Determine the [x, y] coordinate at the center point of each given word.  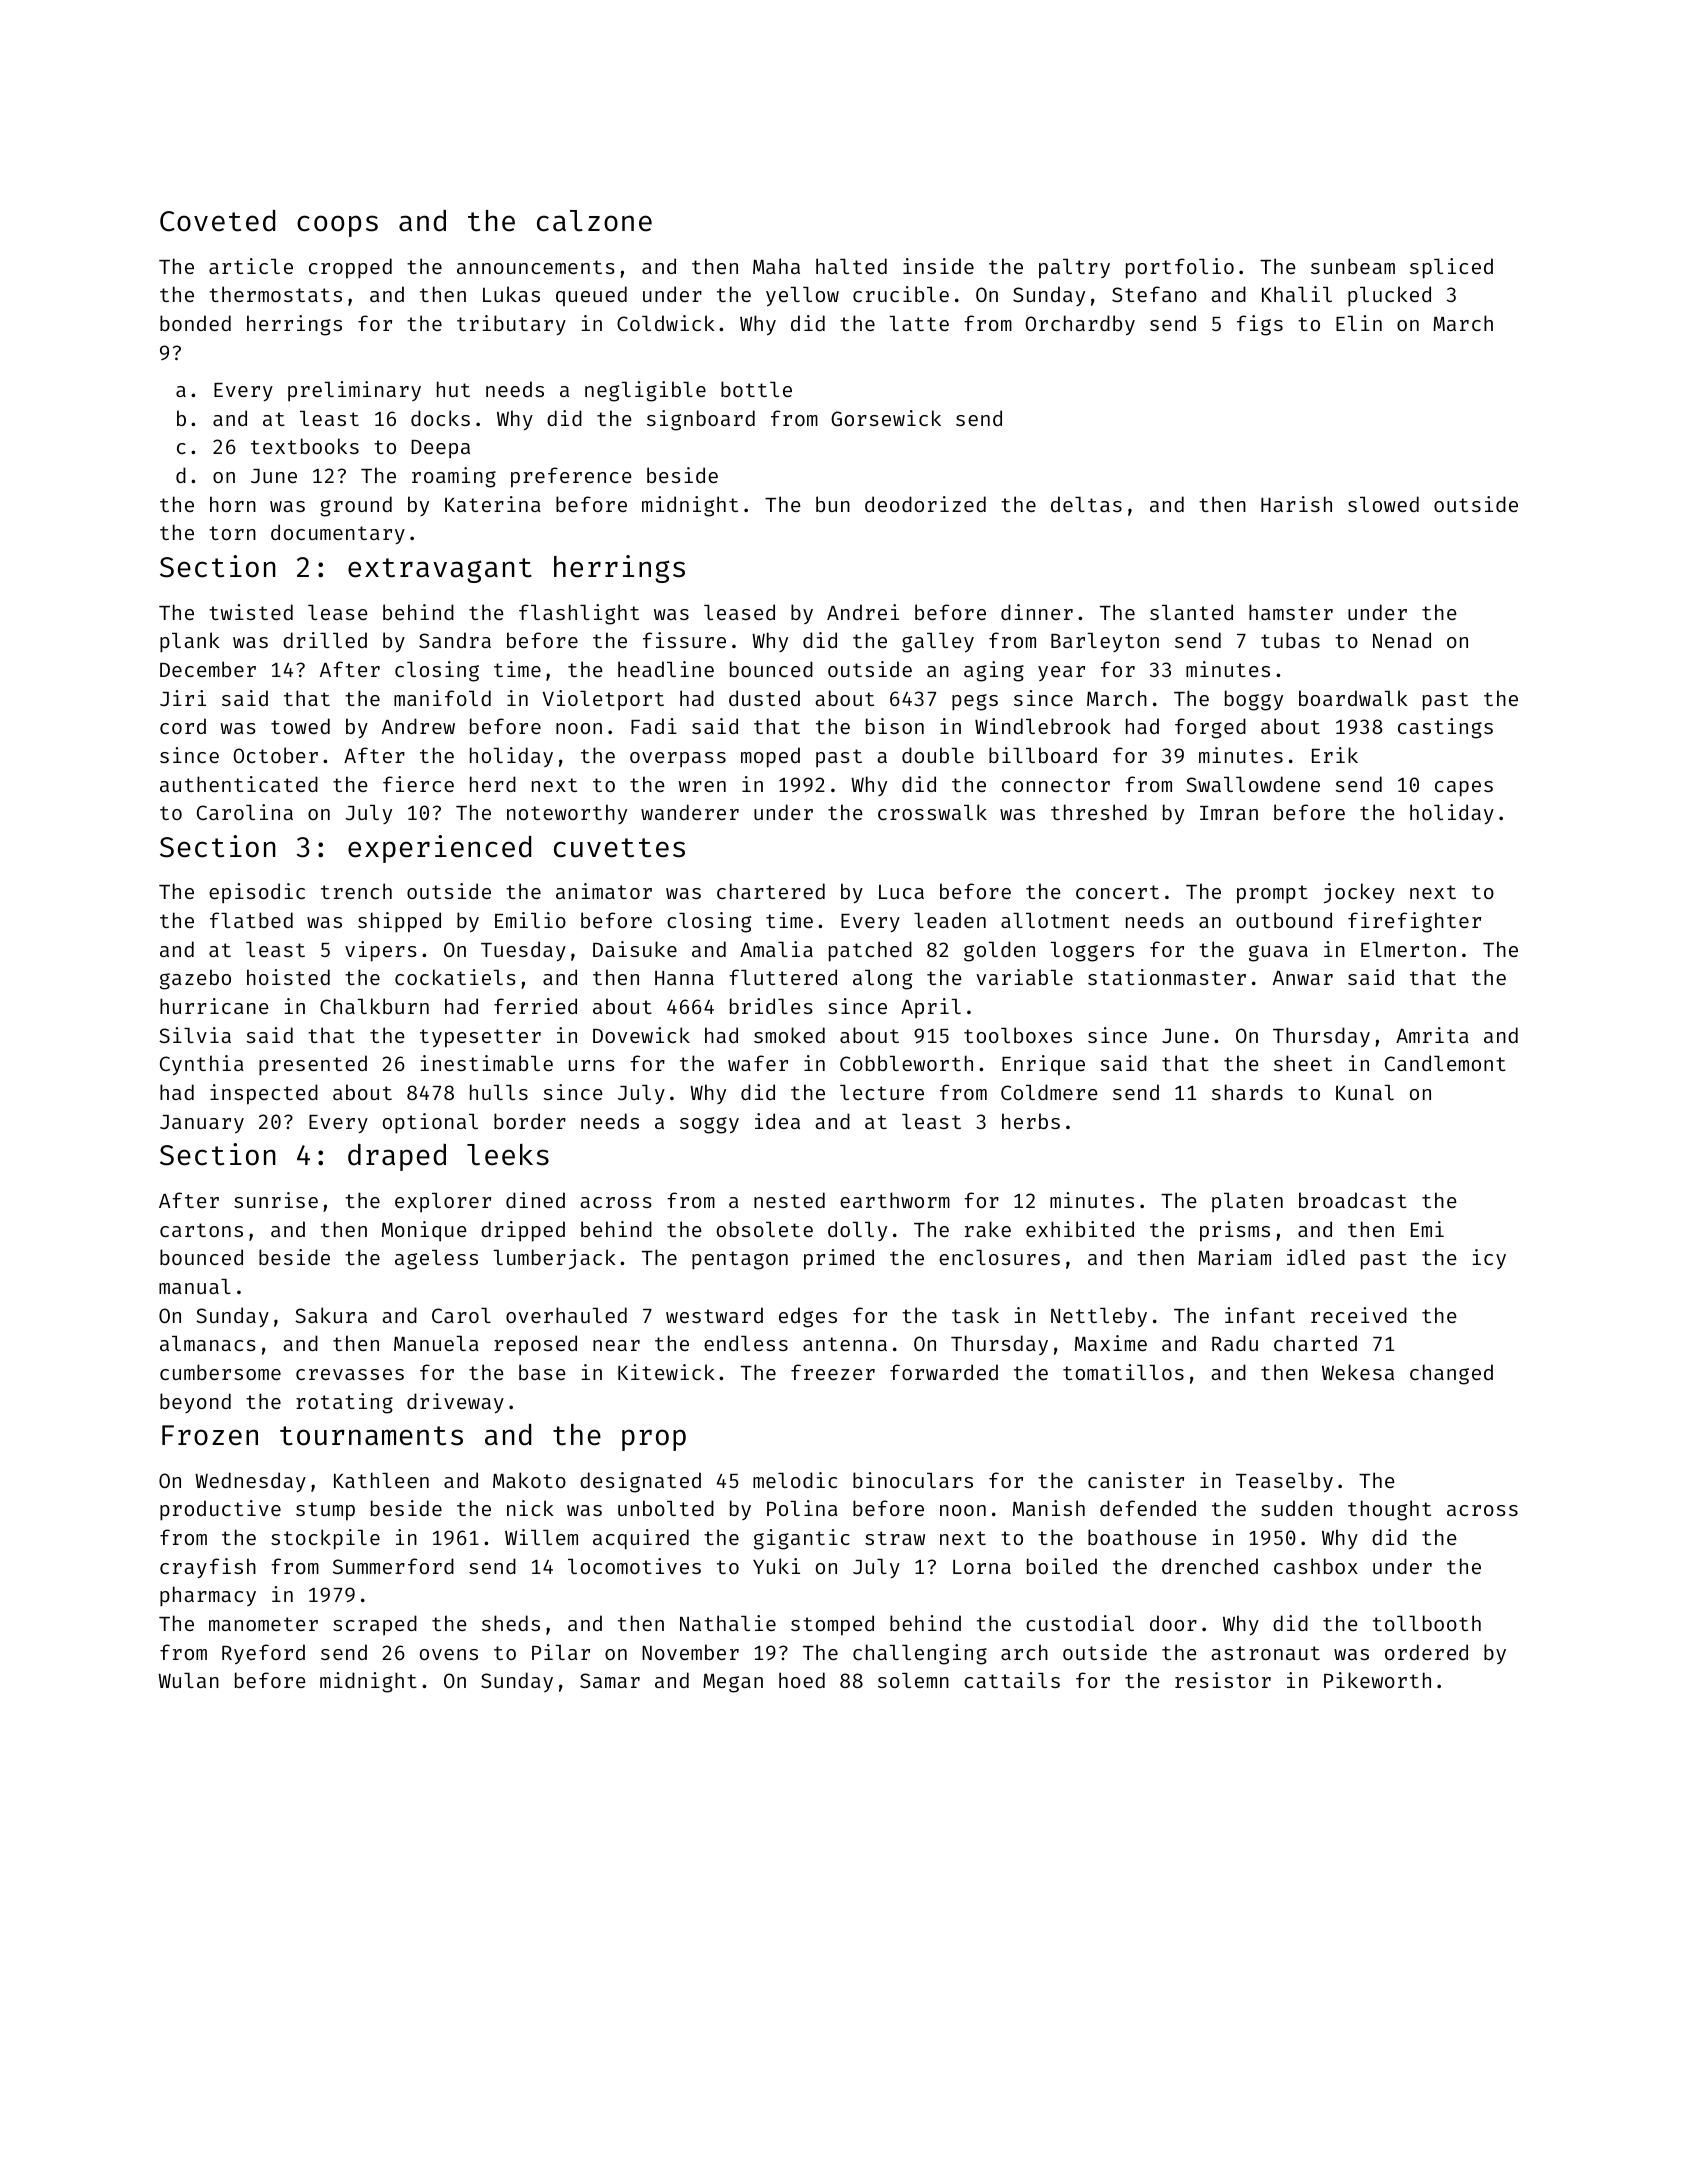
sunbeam [1353, 266]
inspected [264, 1094]
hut [453, 389]
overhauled [566, 1315]
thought [1389, 1510]
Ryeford [263, 1654]
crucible [901, 294]
